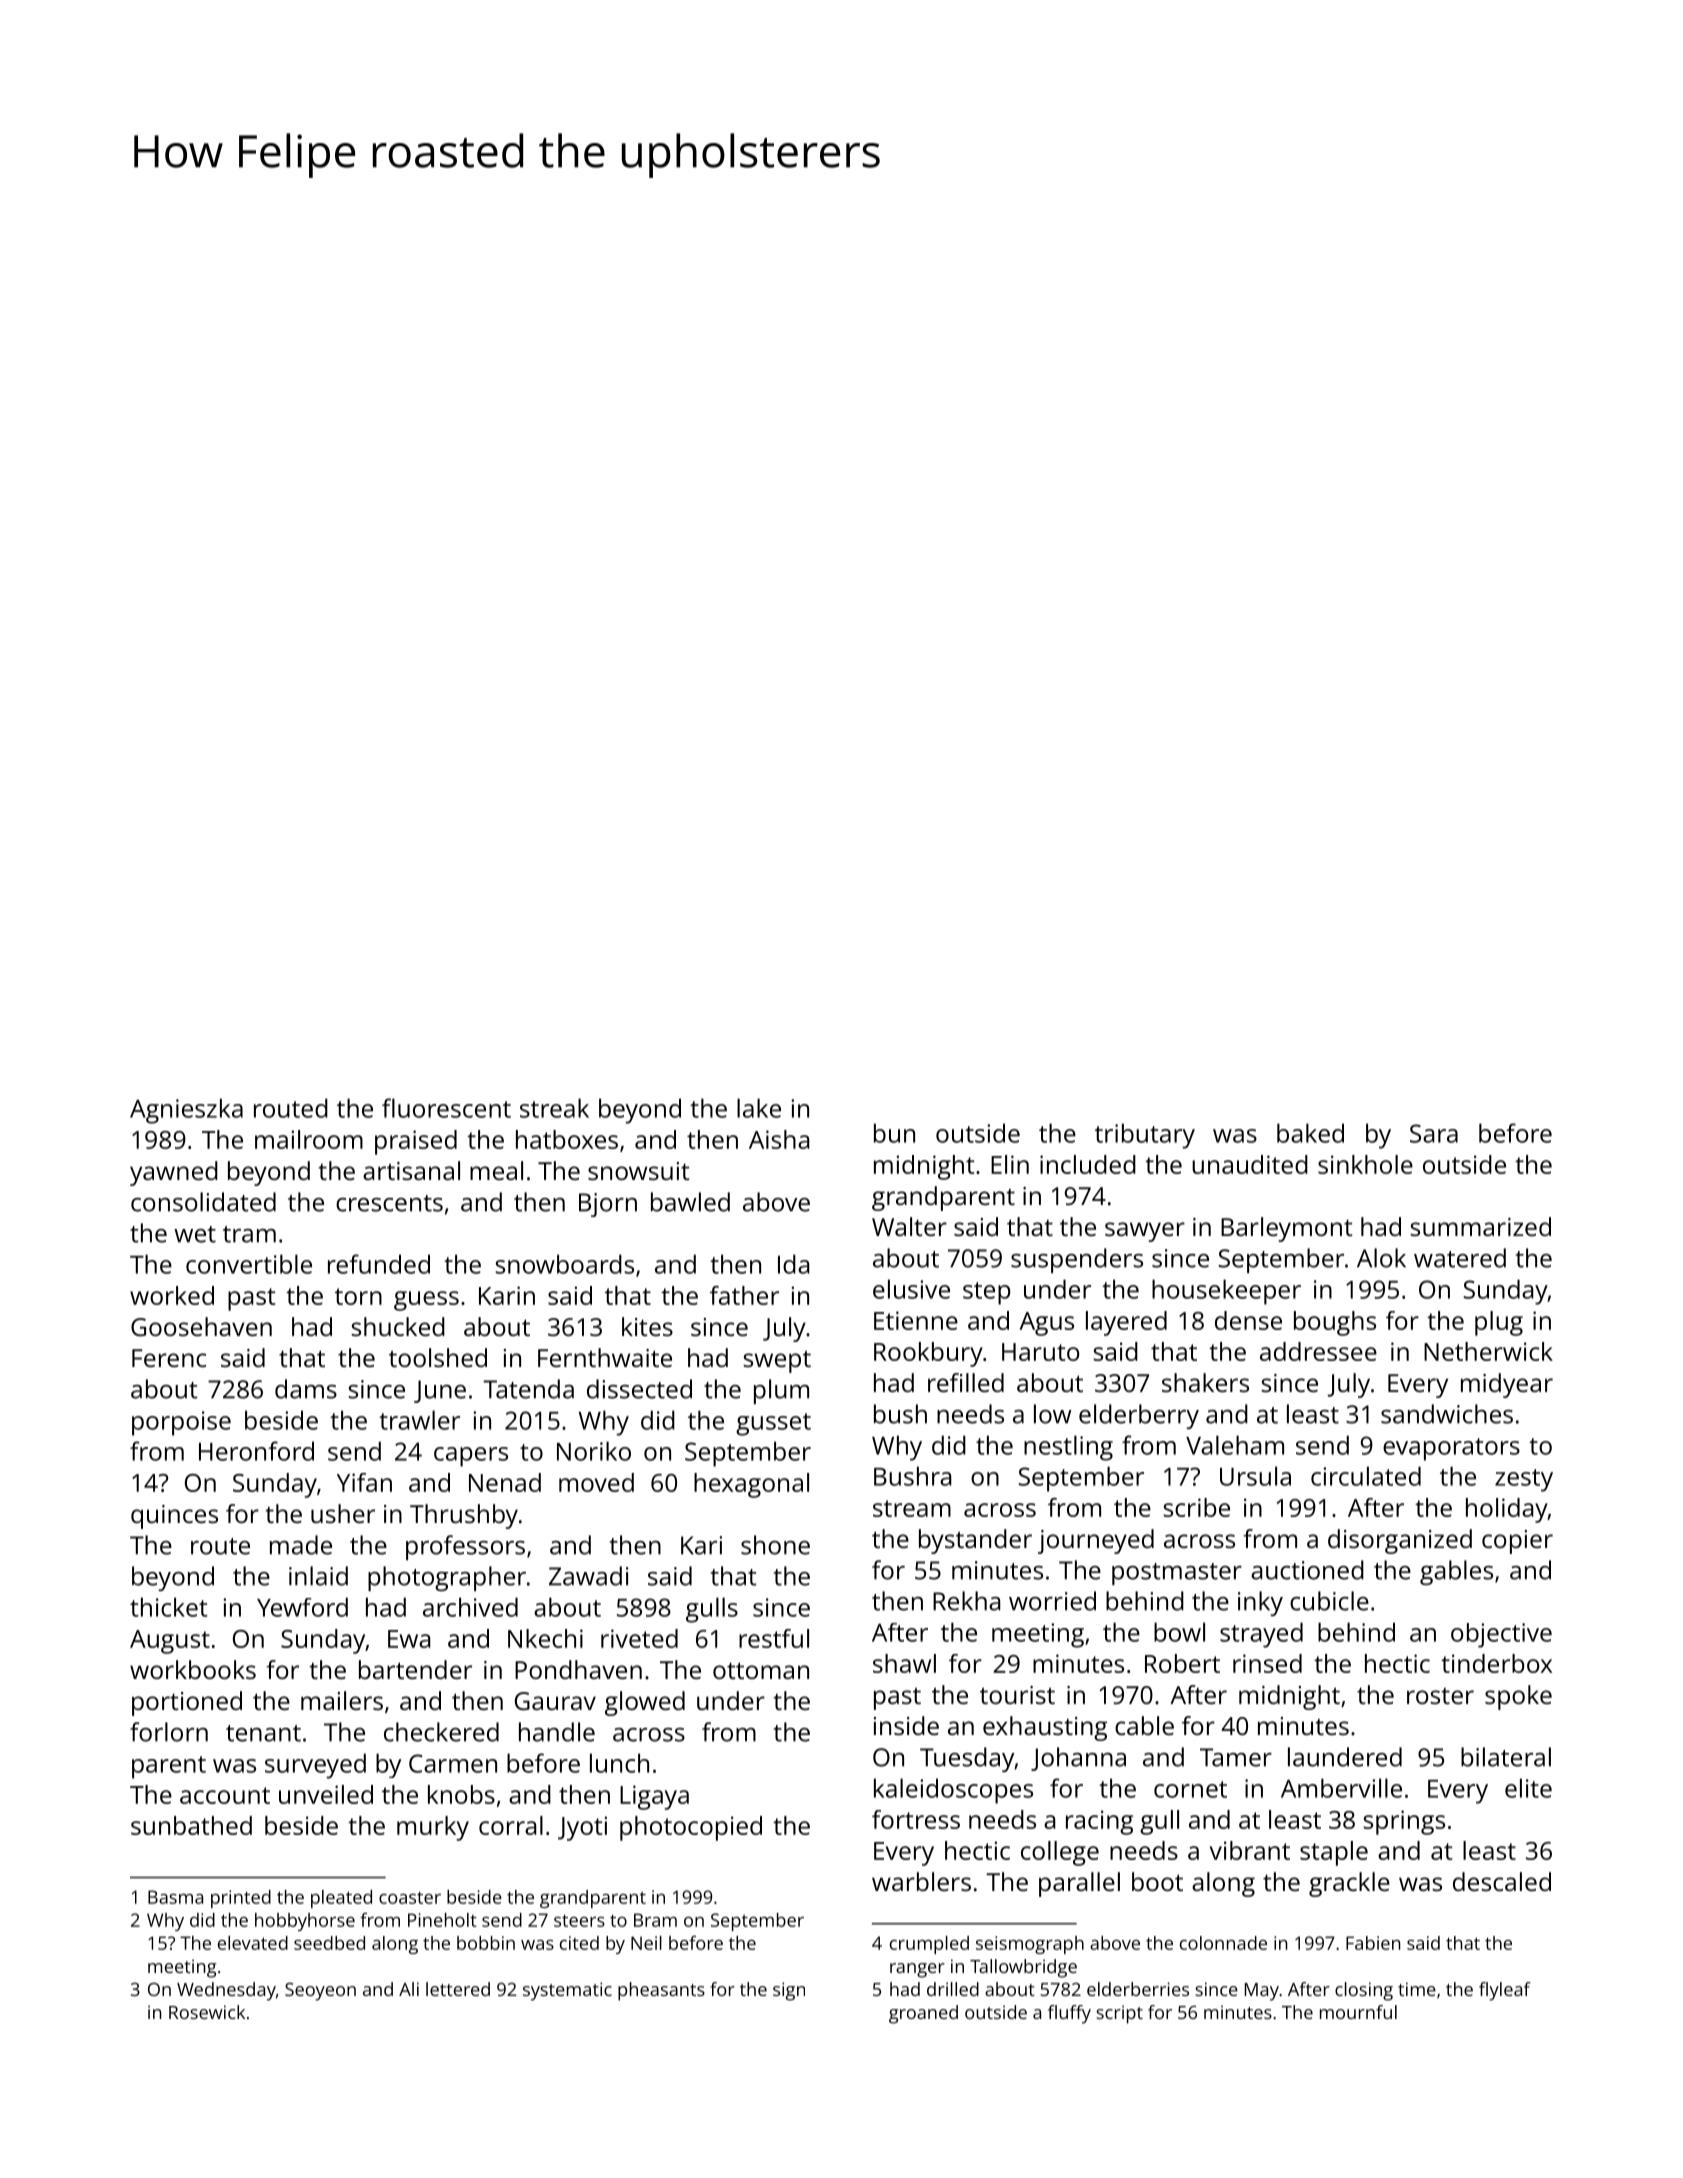  Describe the element at coordinates (1524, 1480) in the screenshot. I see `zesty` at that location.
